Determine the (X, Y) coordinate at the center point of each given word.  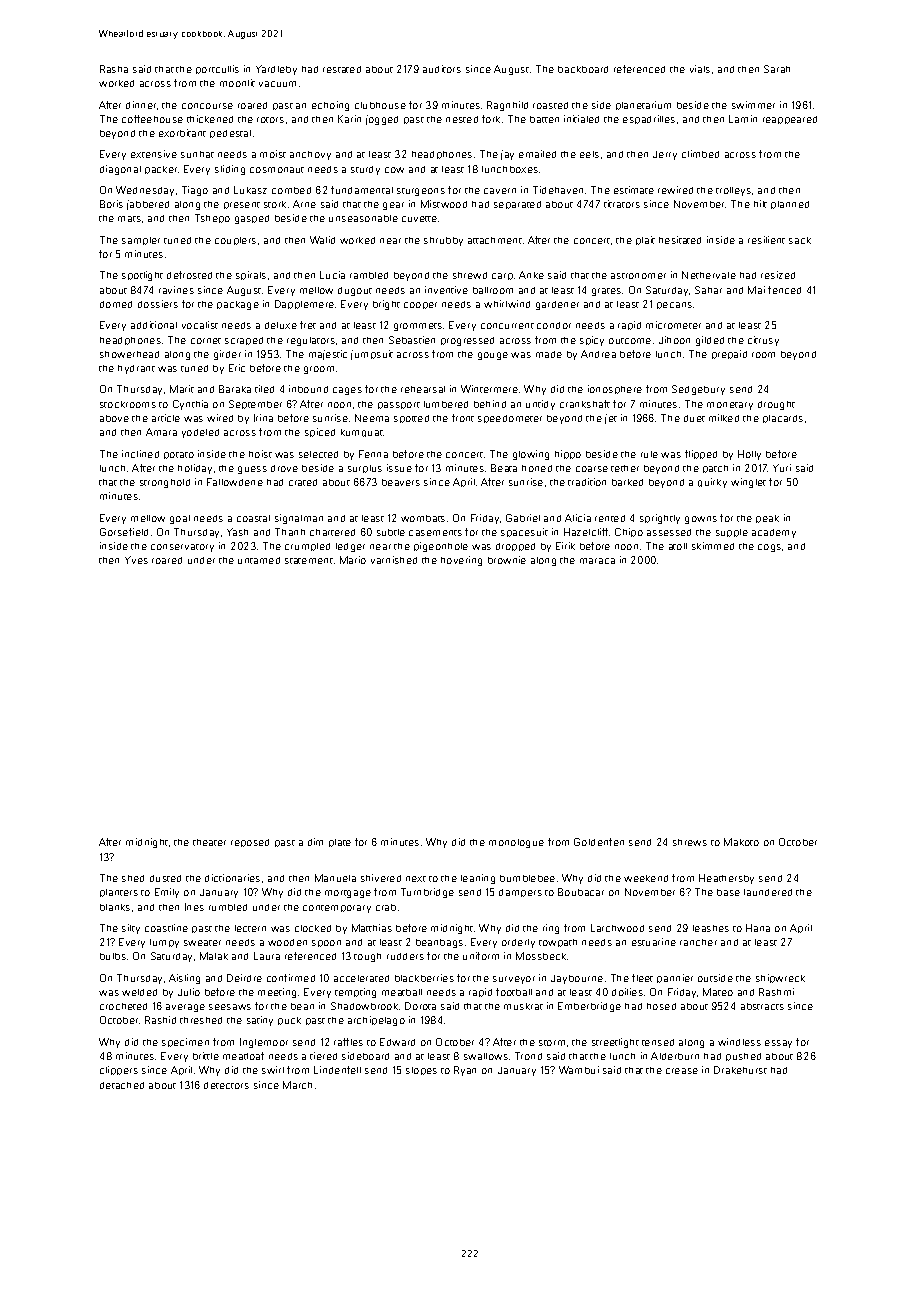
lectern (250, 928)
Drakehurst (740, 1070)
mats (129, 219)
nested (462, 119)
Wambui (579, 1070)
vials (700, 69)
